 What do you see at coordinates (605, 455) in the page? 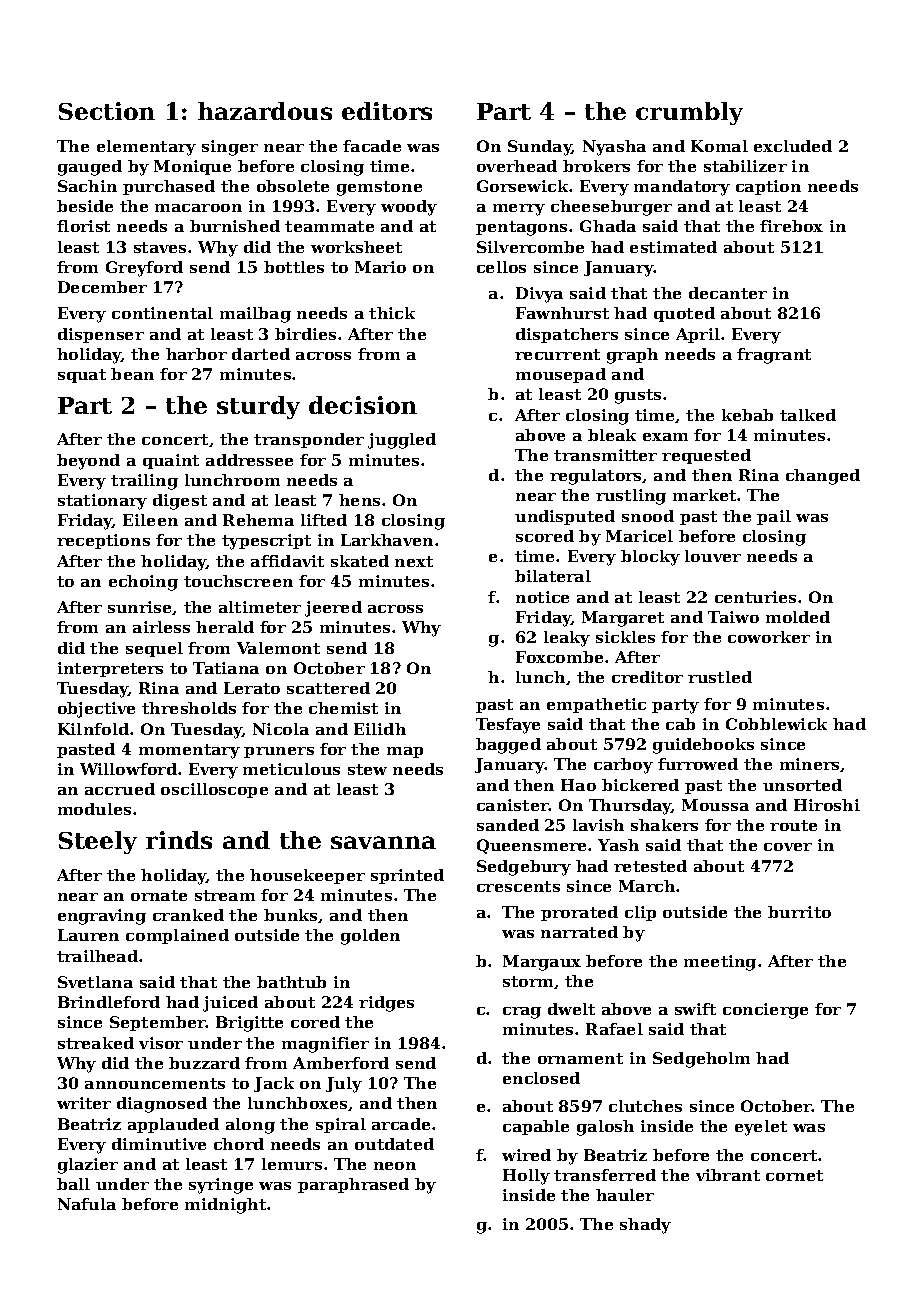
I see `transmitter` at bounding box center [605, 455].
